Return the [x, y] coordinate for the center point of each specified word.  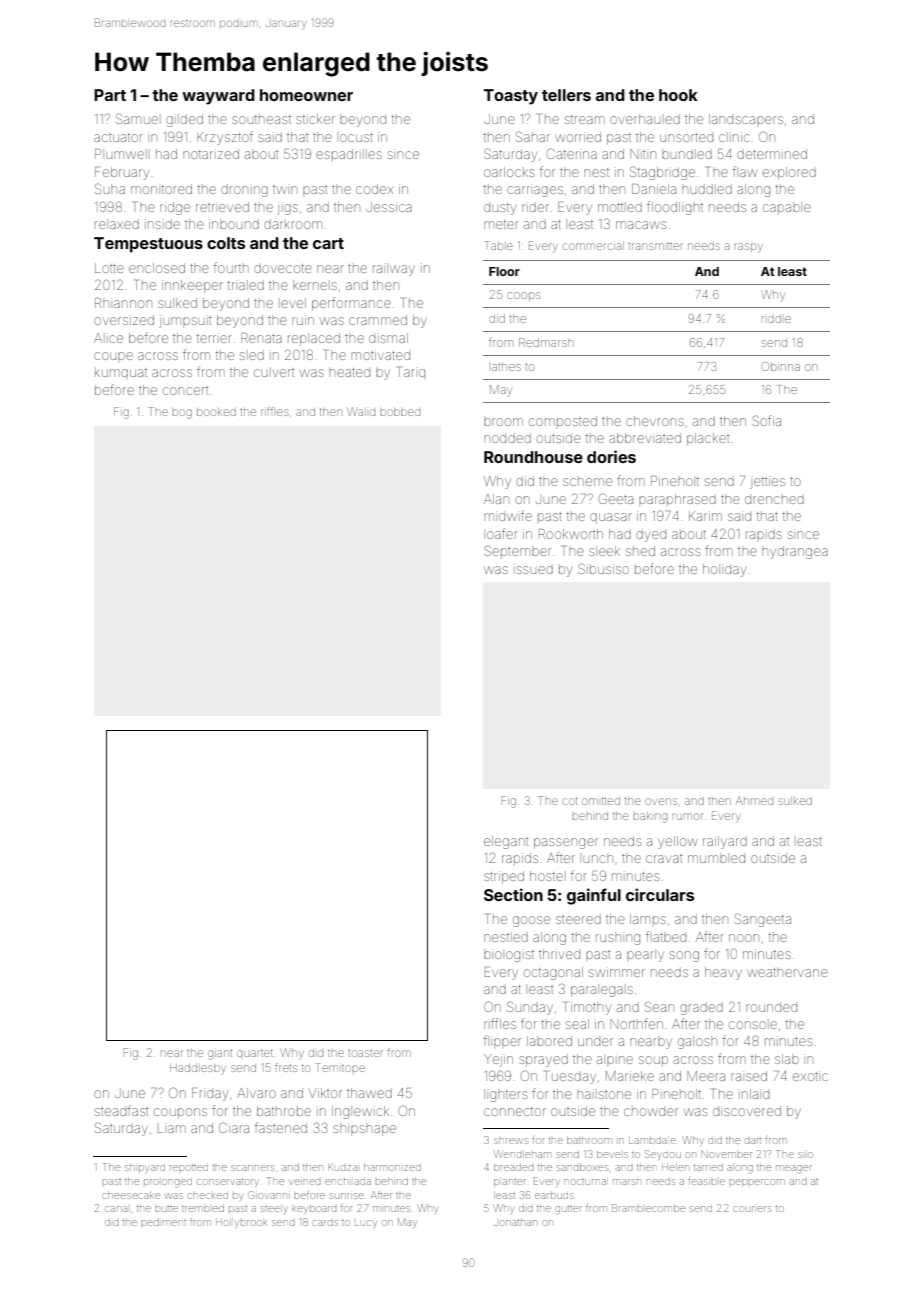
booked [216, 412]
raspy [749, 248]
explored [789, 173]
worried [578, 137]
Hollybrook [241, 1223]
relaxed [117, 224]
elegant [506, 842]
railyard [725, 842]
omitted [601, 801]
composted [563, 421]
